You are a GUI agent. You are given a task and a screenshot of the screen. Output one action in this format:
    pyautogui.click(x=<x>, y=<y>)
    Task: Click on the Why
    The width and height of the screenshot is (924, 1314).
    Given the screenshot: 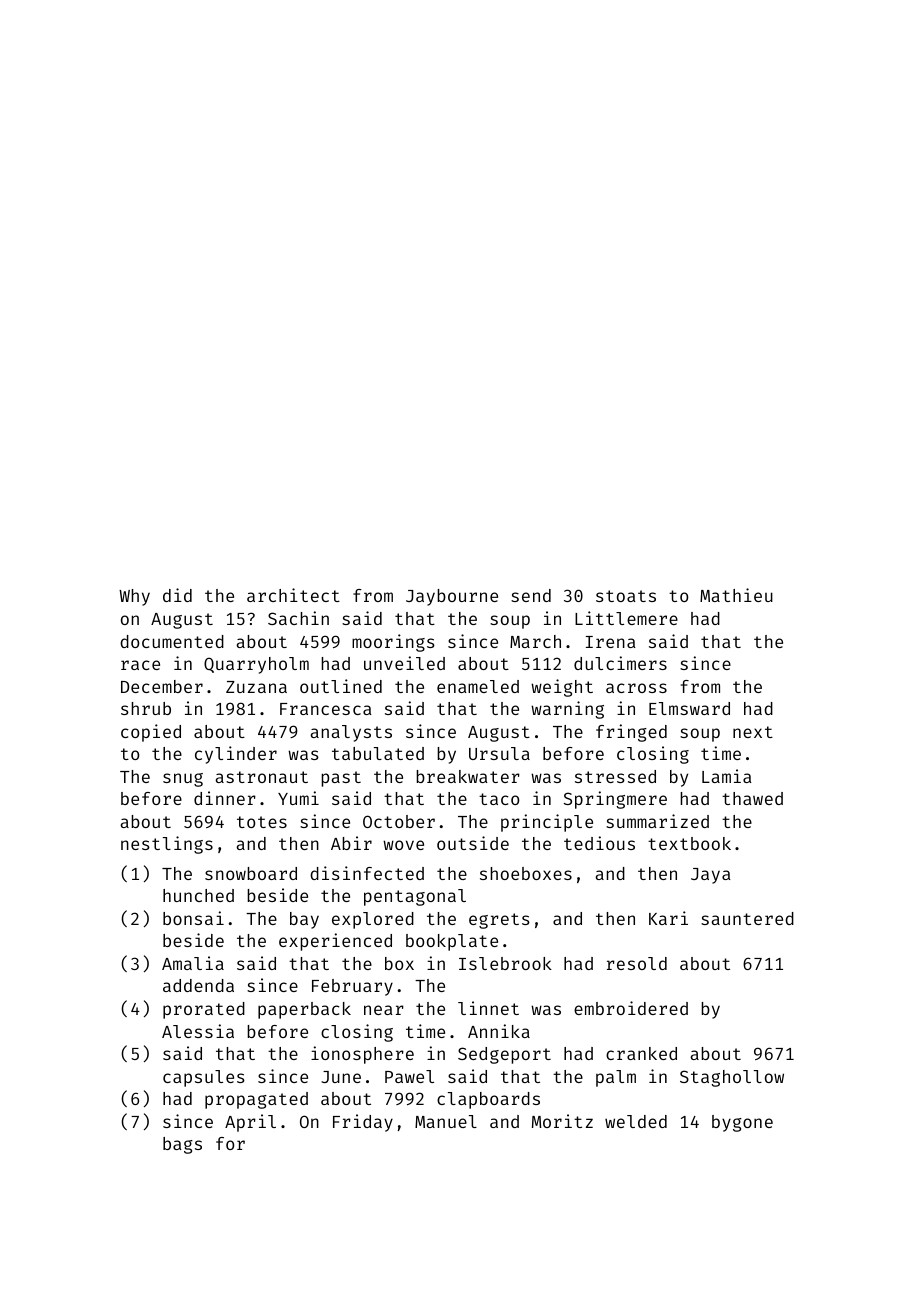 What is the action you would take?
    pyautogui.click(x=134, y=597)
